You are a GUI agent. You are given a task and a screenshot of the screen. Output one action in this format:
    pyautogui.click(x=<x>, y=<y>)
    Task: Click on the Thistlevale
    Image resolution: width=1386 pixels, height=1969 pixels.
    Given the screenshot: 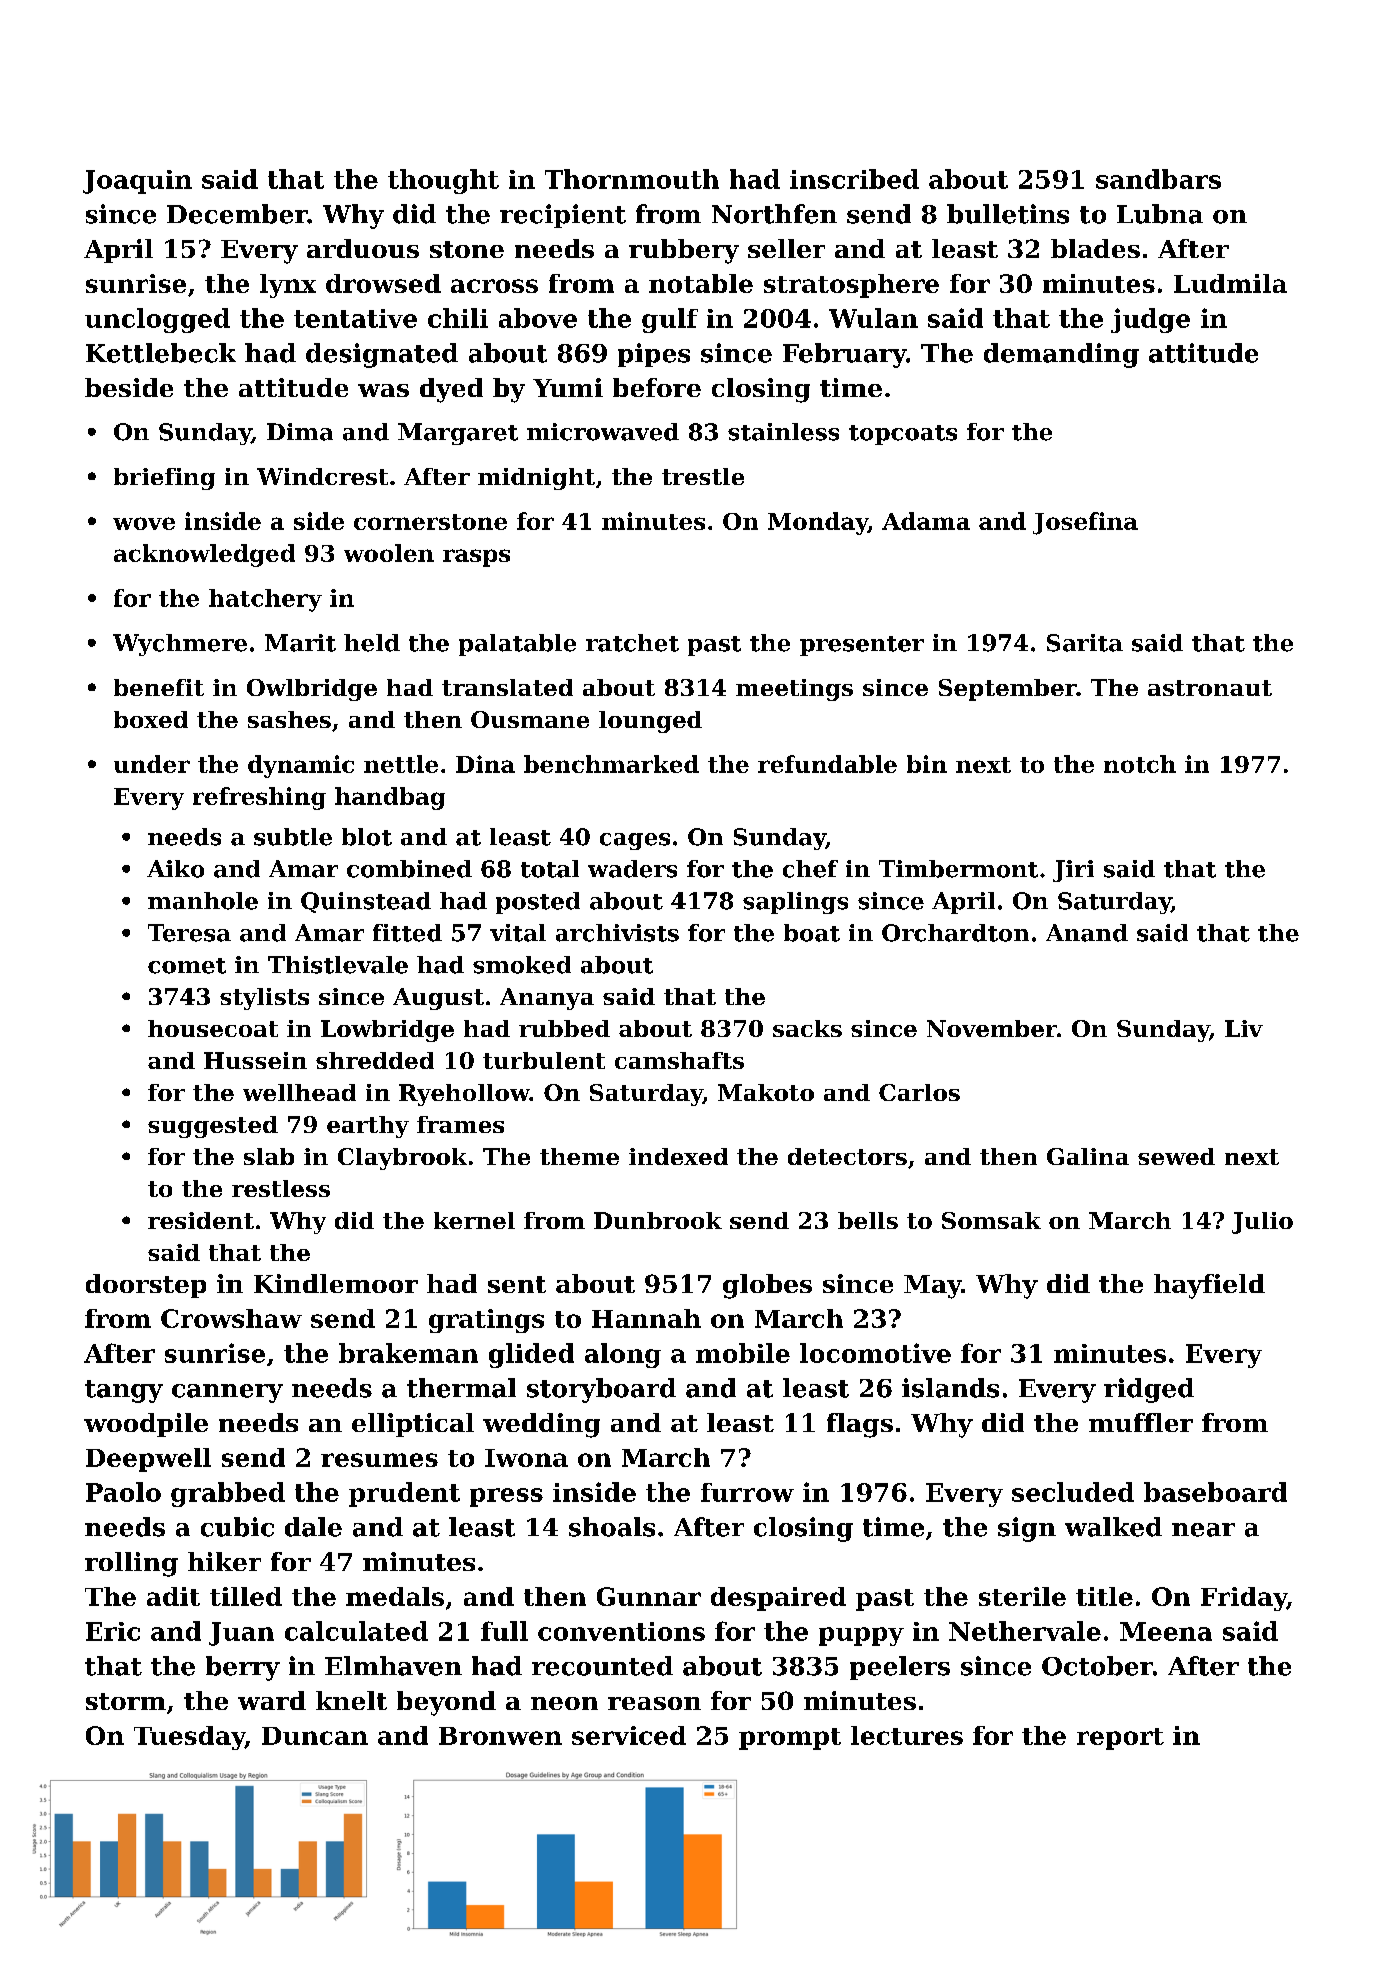 What is the action you would take?
    pyautogui.click(x=338, y=965)
